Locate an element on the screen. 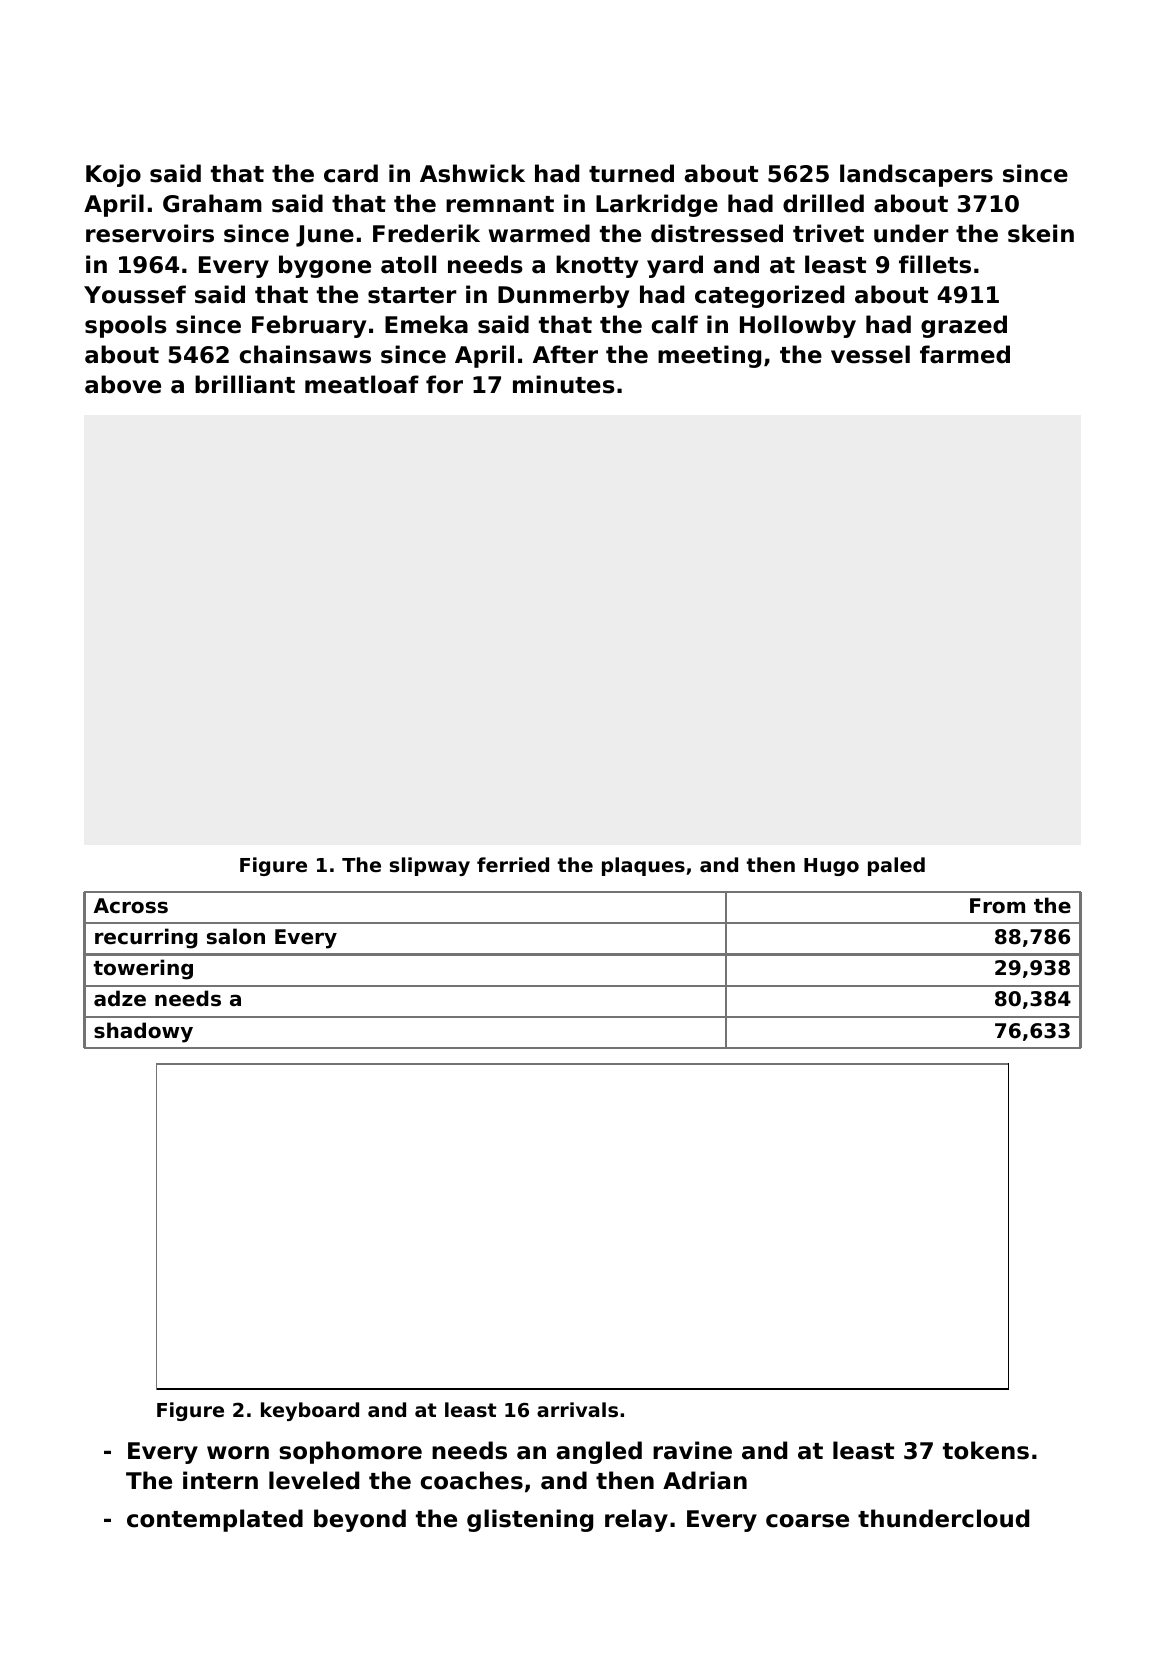  tokens is located at coordinates (986, 1450).
